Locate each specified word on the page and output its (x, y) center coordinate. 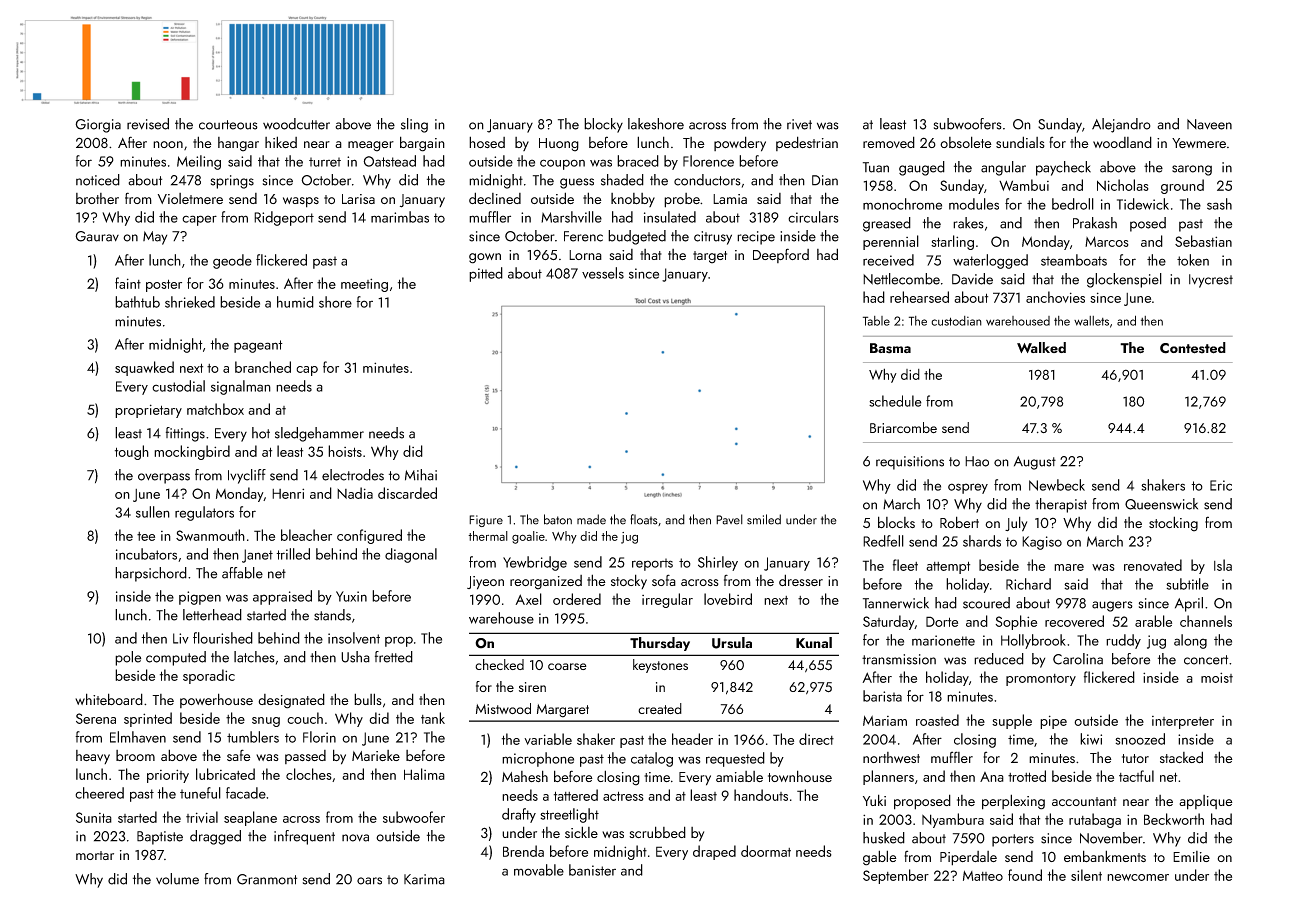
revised (148, 124)
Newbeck (1057, 485)
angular (1003, 168)
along (1190, 641)
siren (532, 687)
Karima (424, 879)
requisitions (910, 463)
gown (485, 258)
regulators (204, 513)
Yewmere (1199, 143)
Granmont (267, 879)
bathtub (137, 302)
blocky (603, 125)
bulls (368, 699)
